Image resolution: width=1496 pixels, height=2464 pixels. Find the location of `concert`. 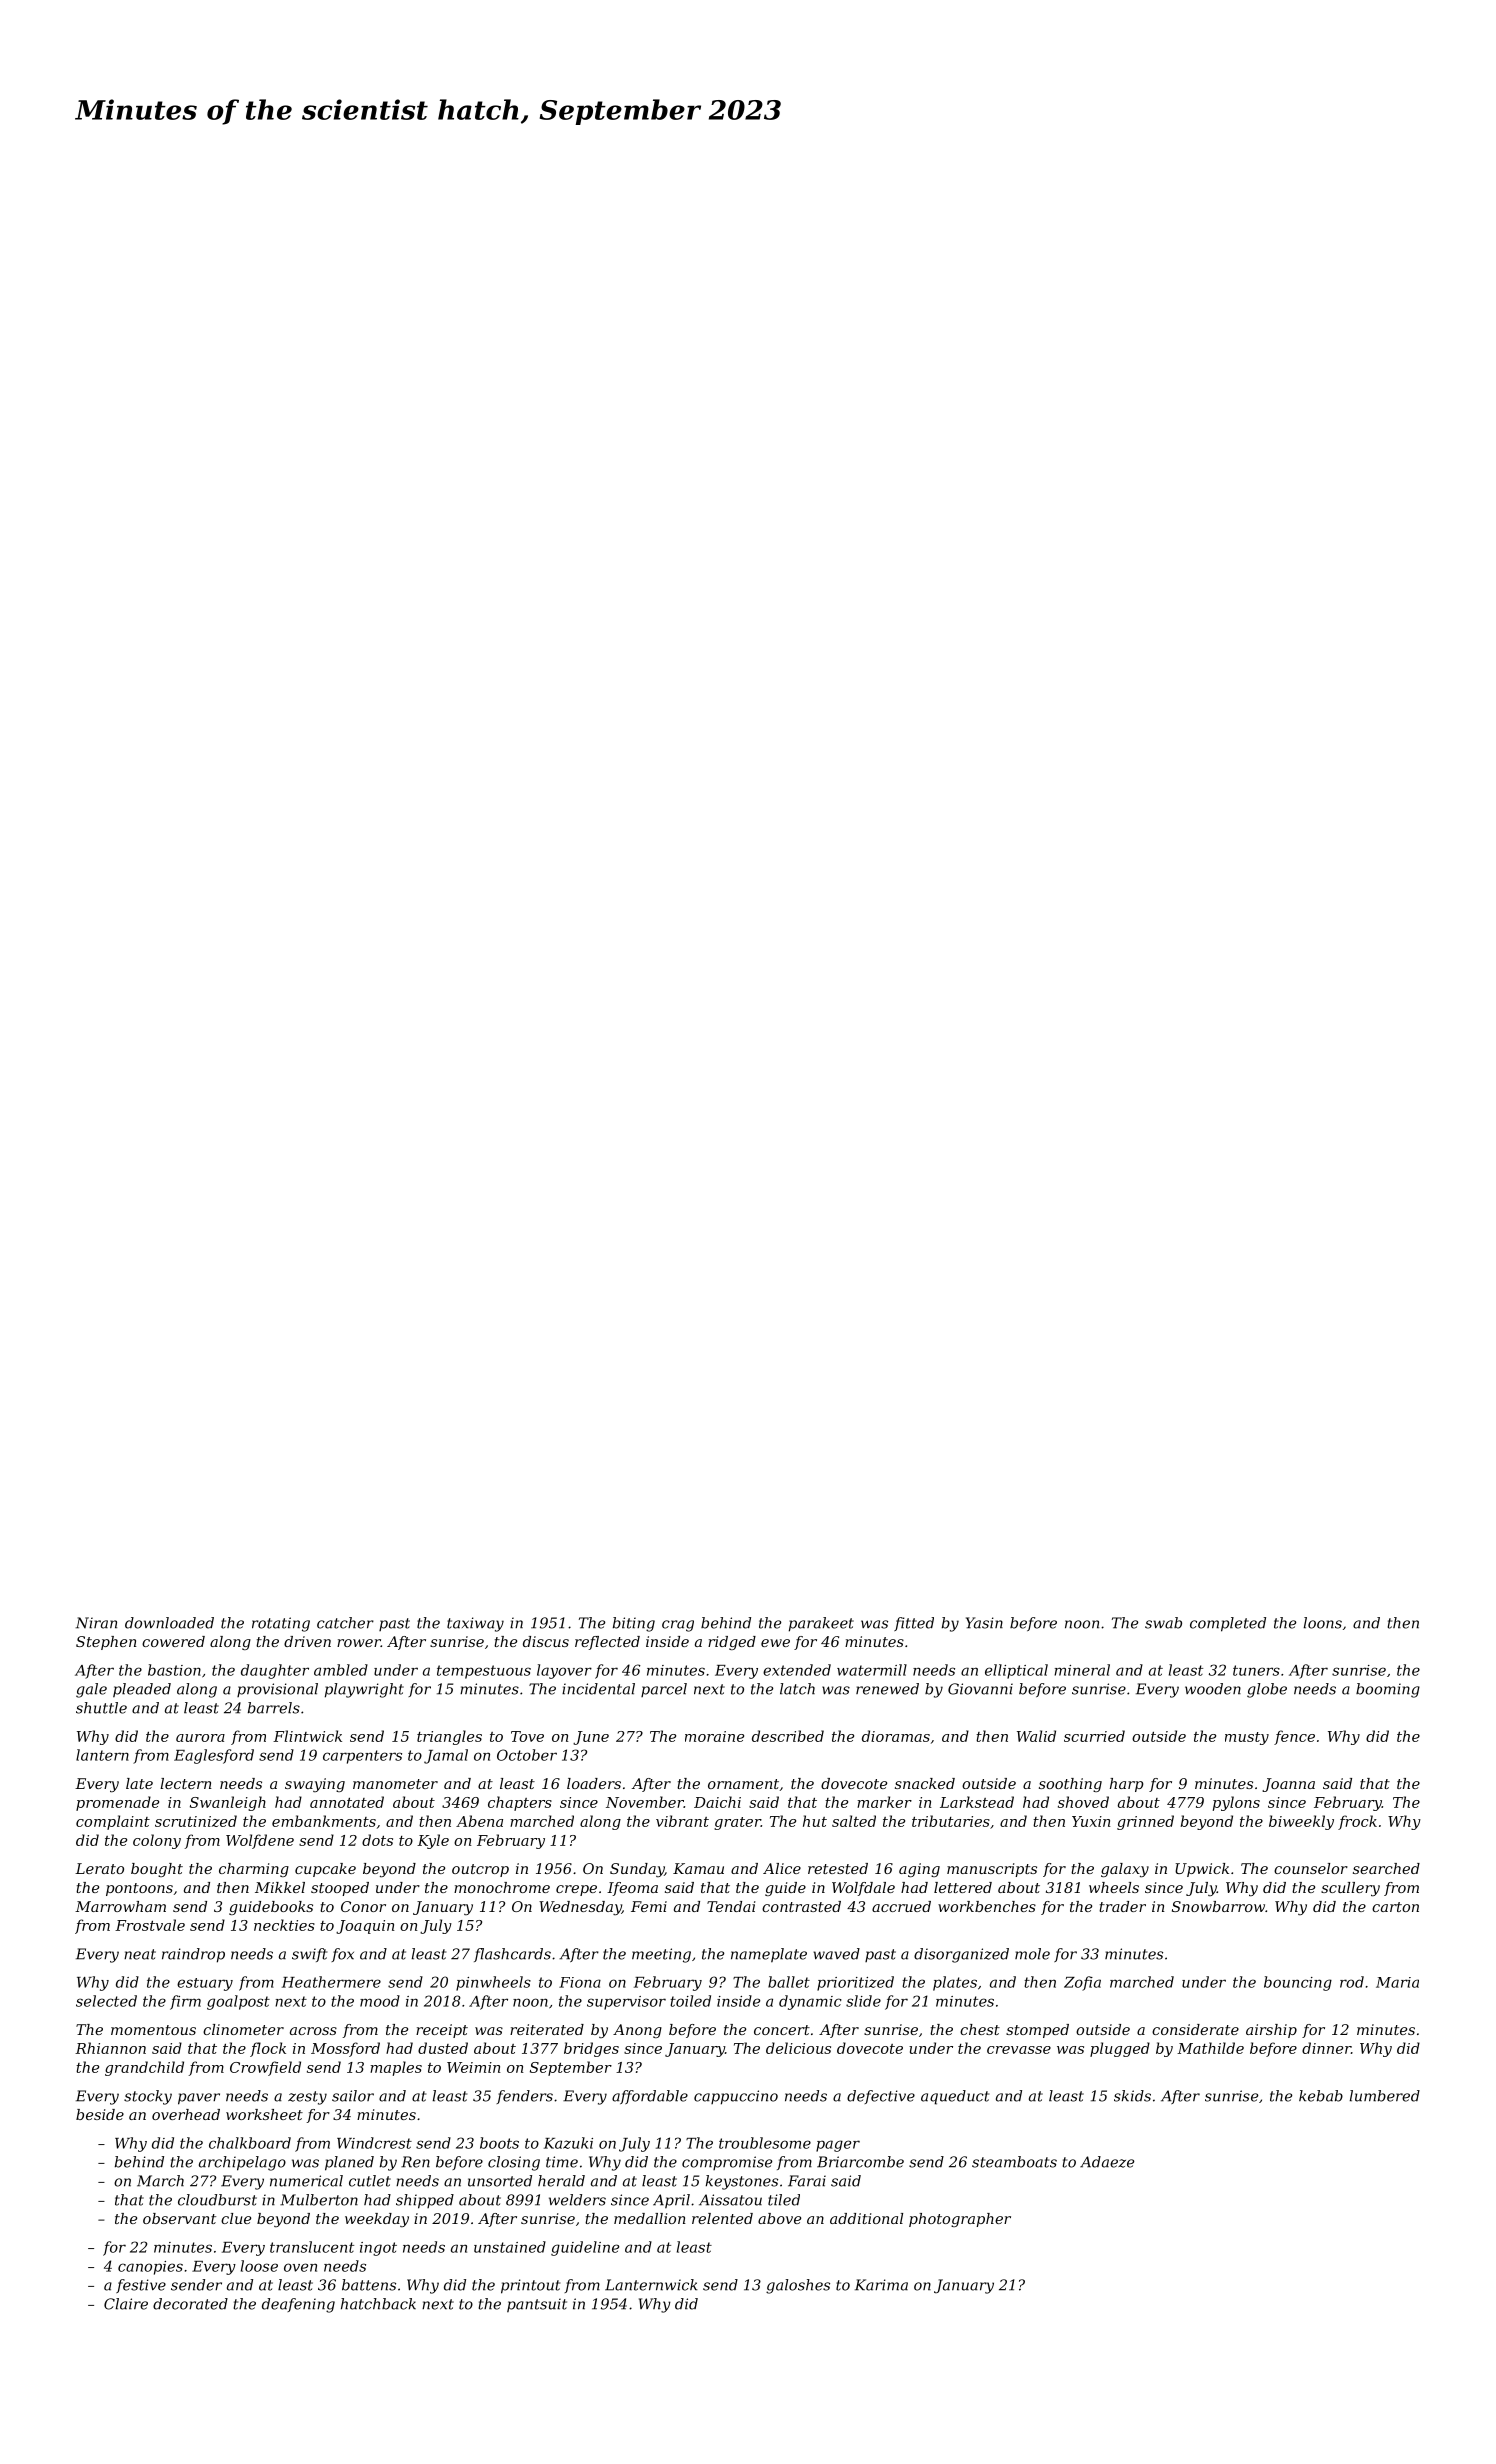

concert is located at coordinates (782, 2030).
